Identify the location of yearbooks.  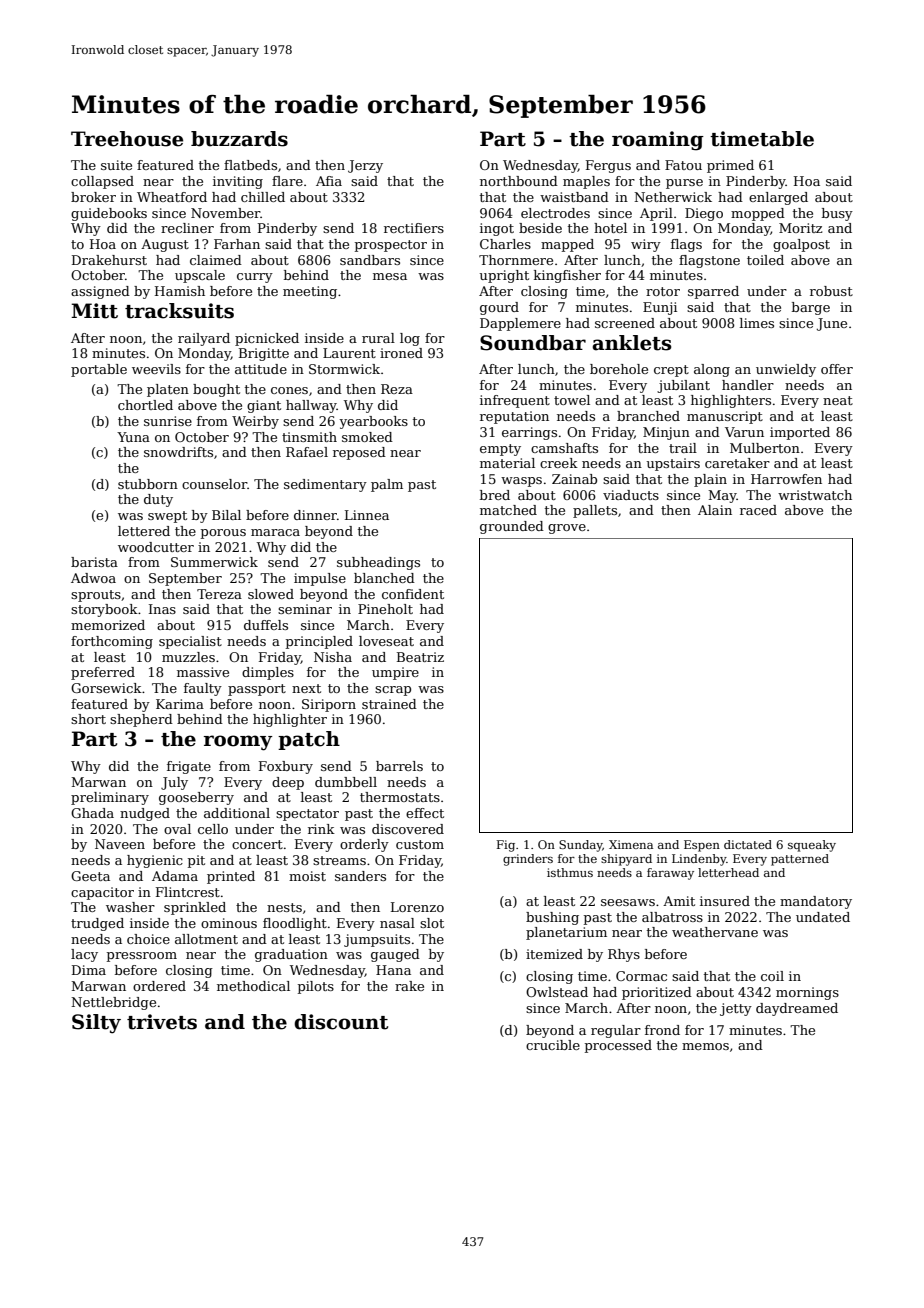
(373, 422).
